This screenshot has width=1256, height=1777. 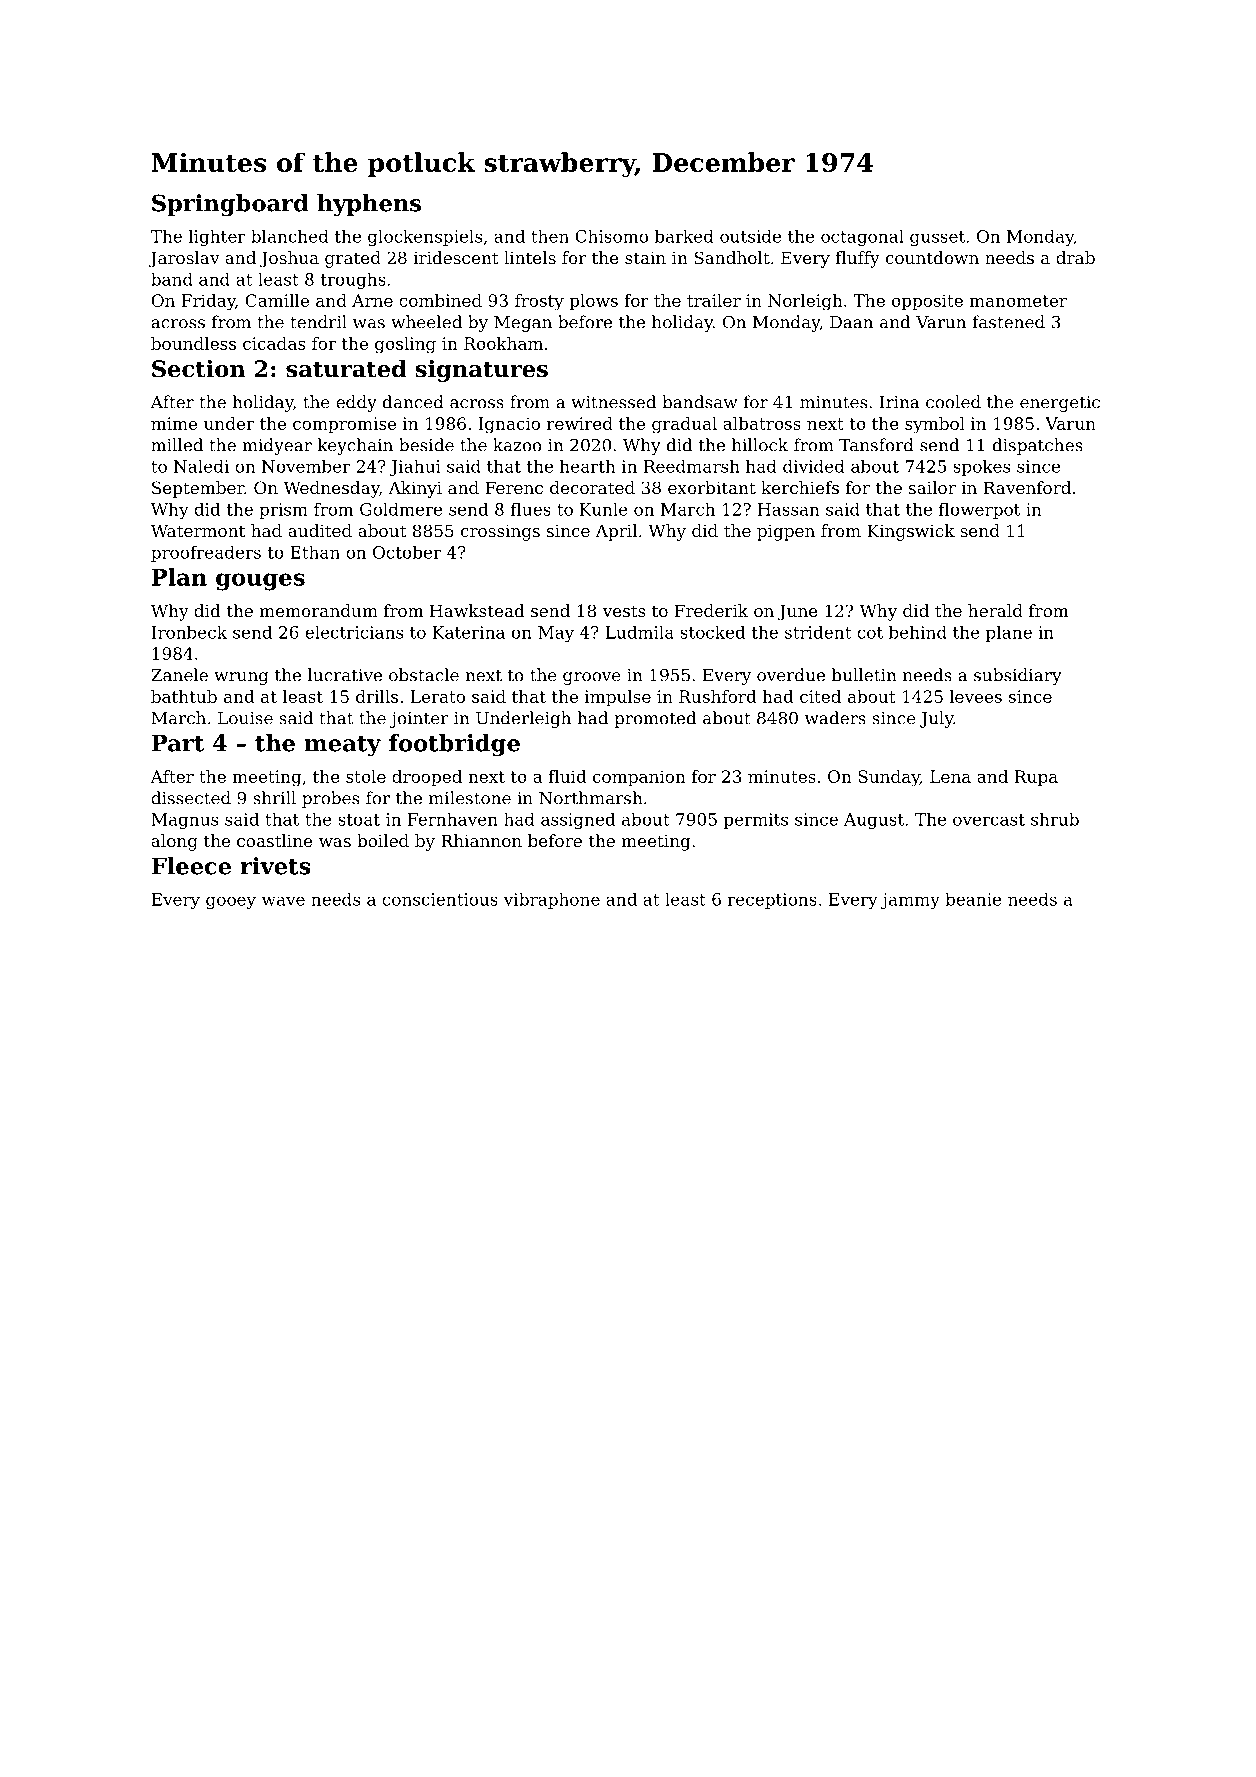 I want to click on gouges, so click(x=260, y=582).
